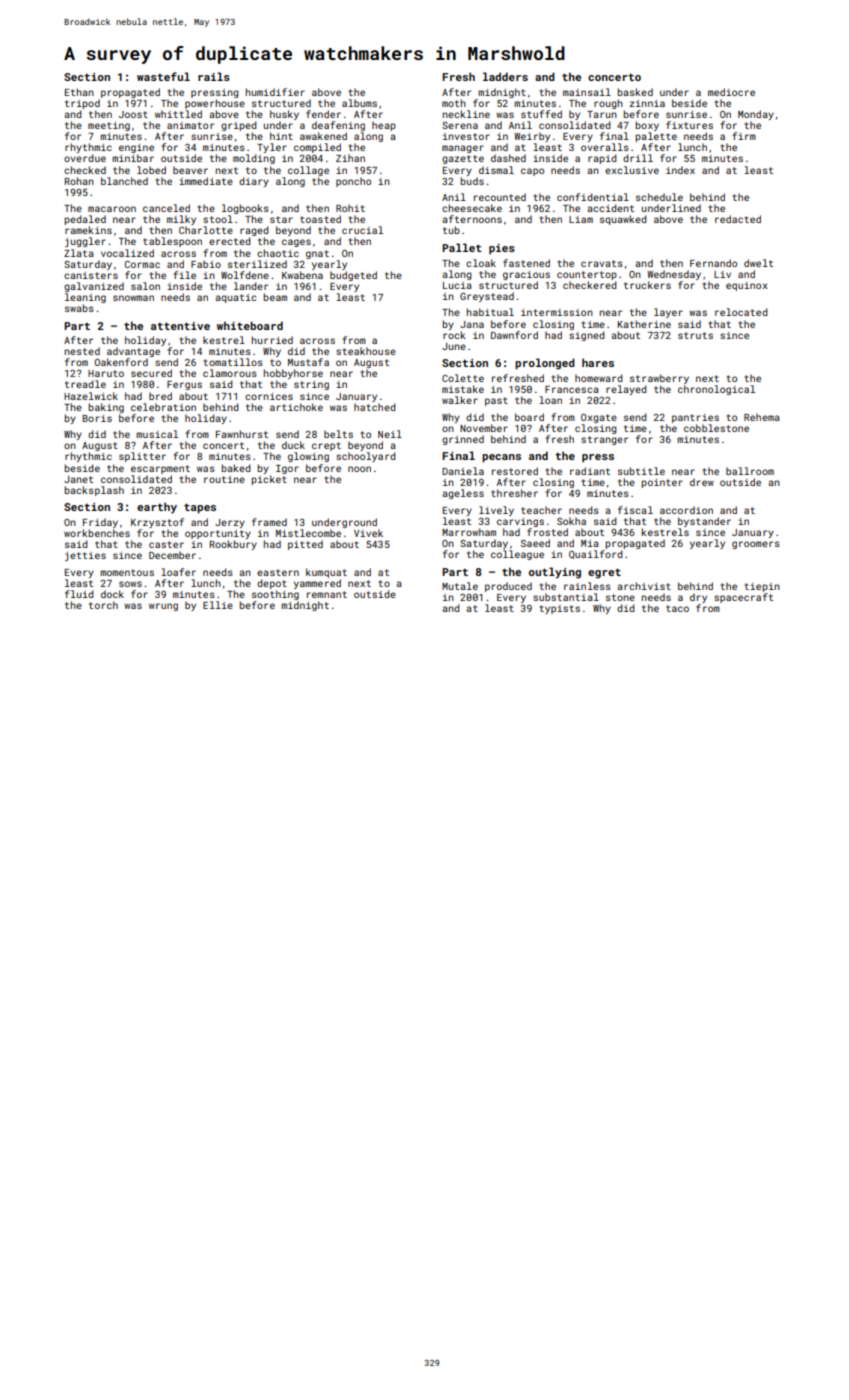 Image resolution: width=849 pixels, height=1400 pixels. I want to click on strawberry, so click(659, 379).
